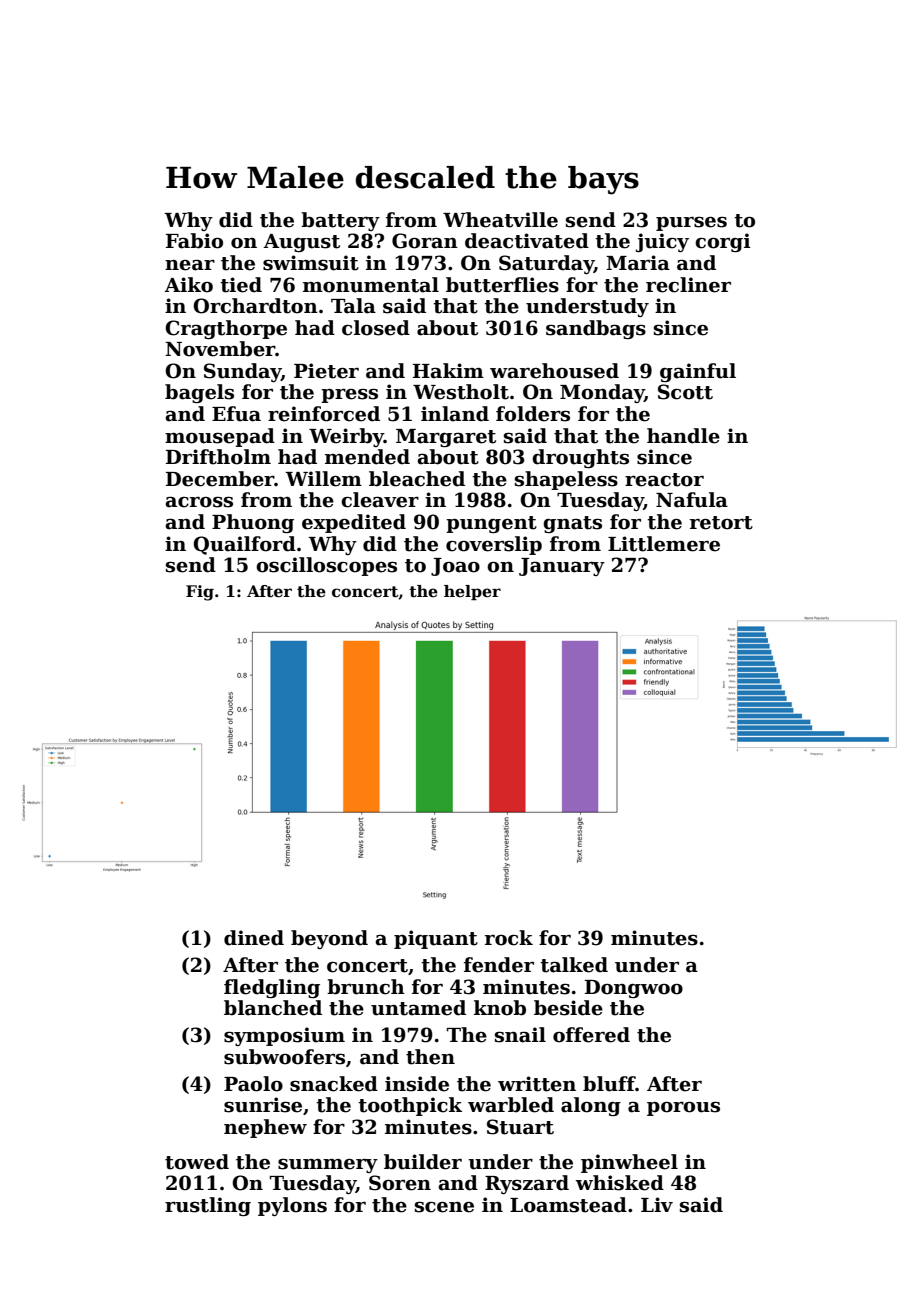 This page has width=924, height=1311. I want to click on rock, so click(509, 938).
